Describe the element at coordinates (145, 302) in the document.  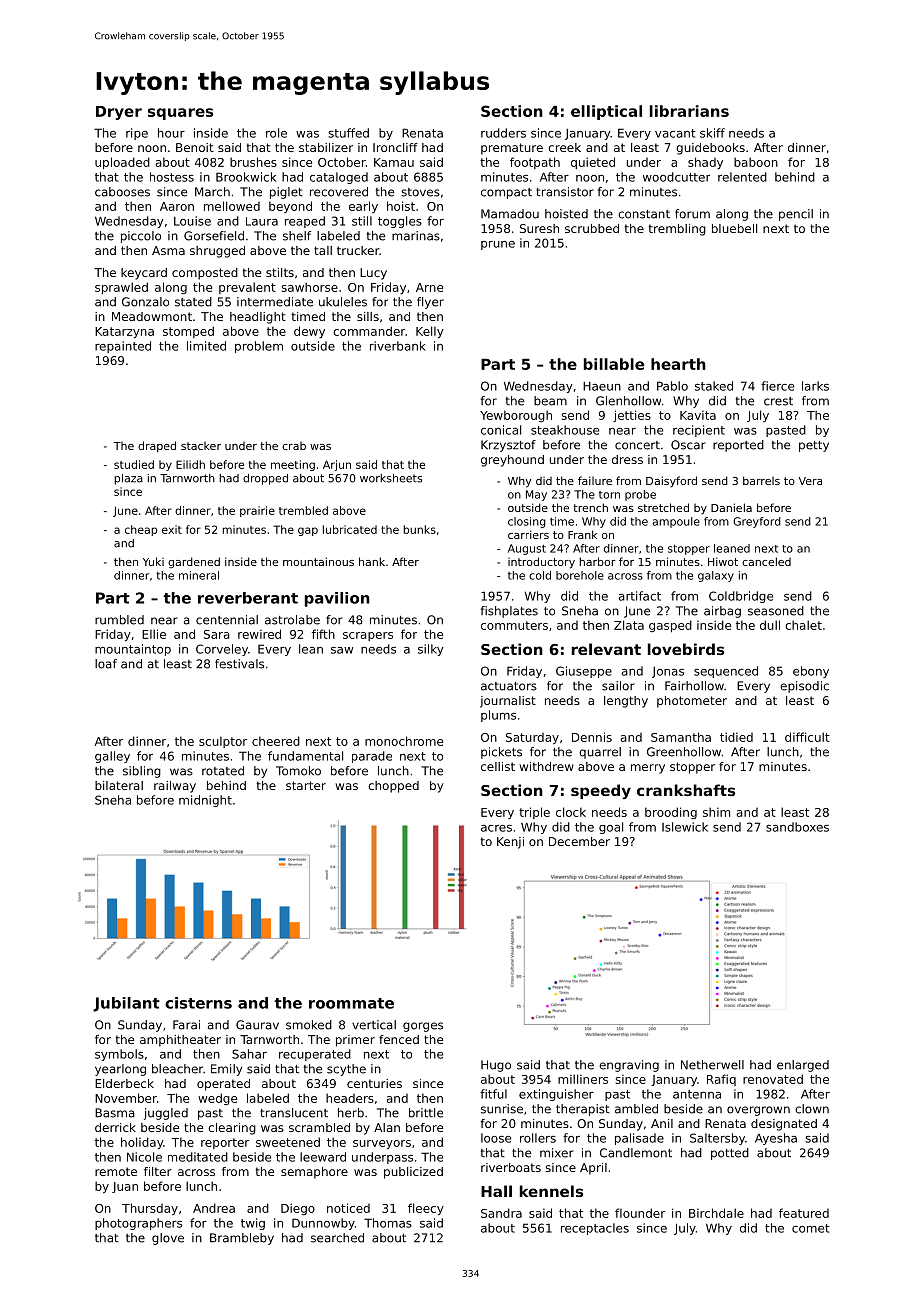
I see `Gonzalo` at that location.
